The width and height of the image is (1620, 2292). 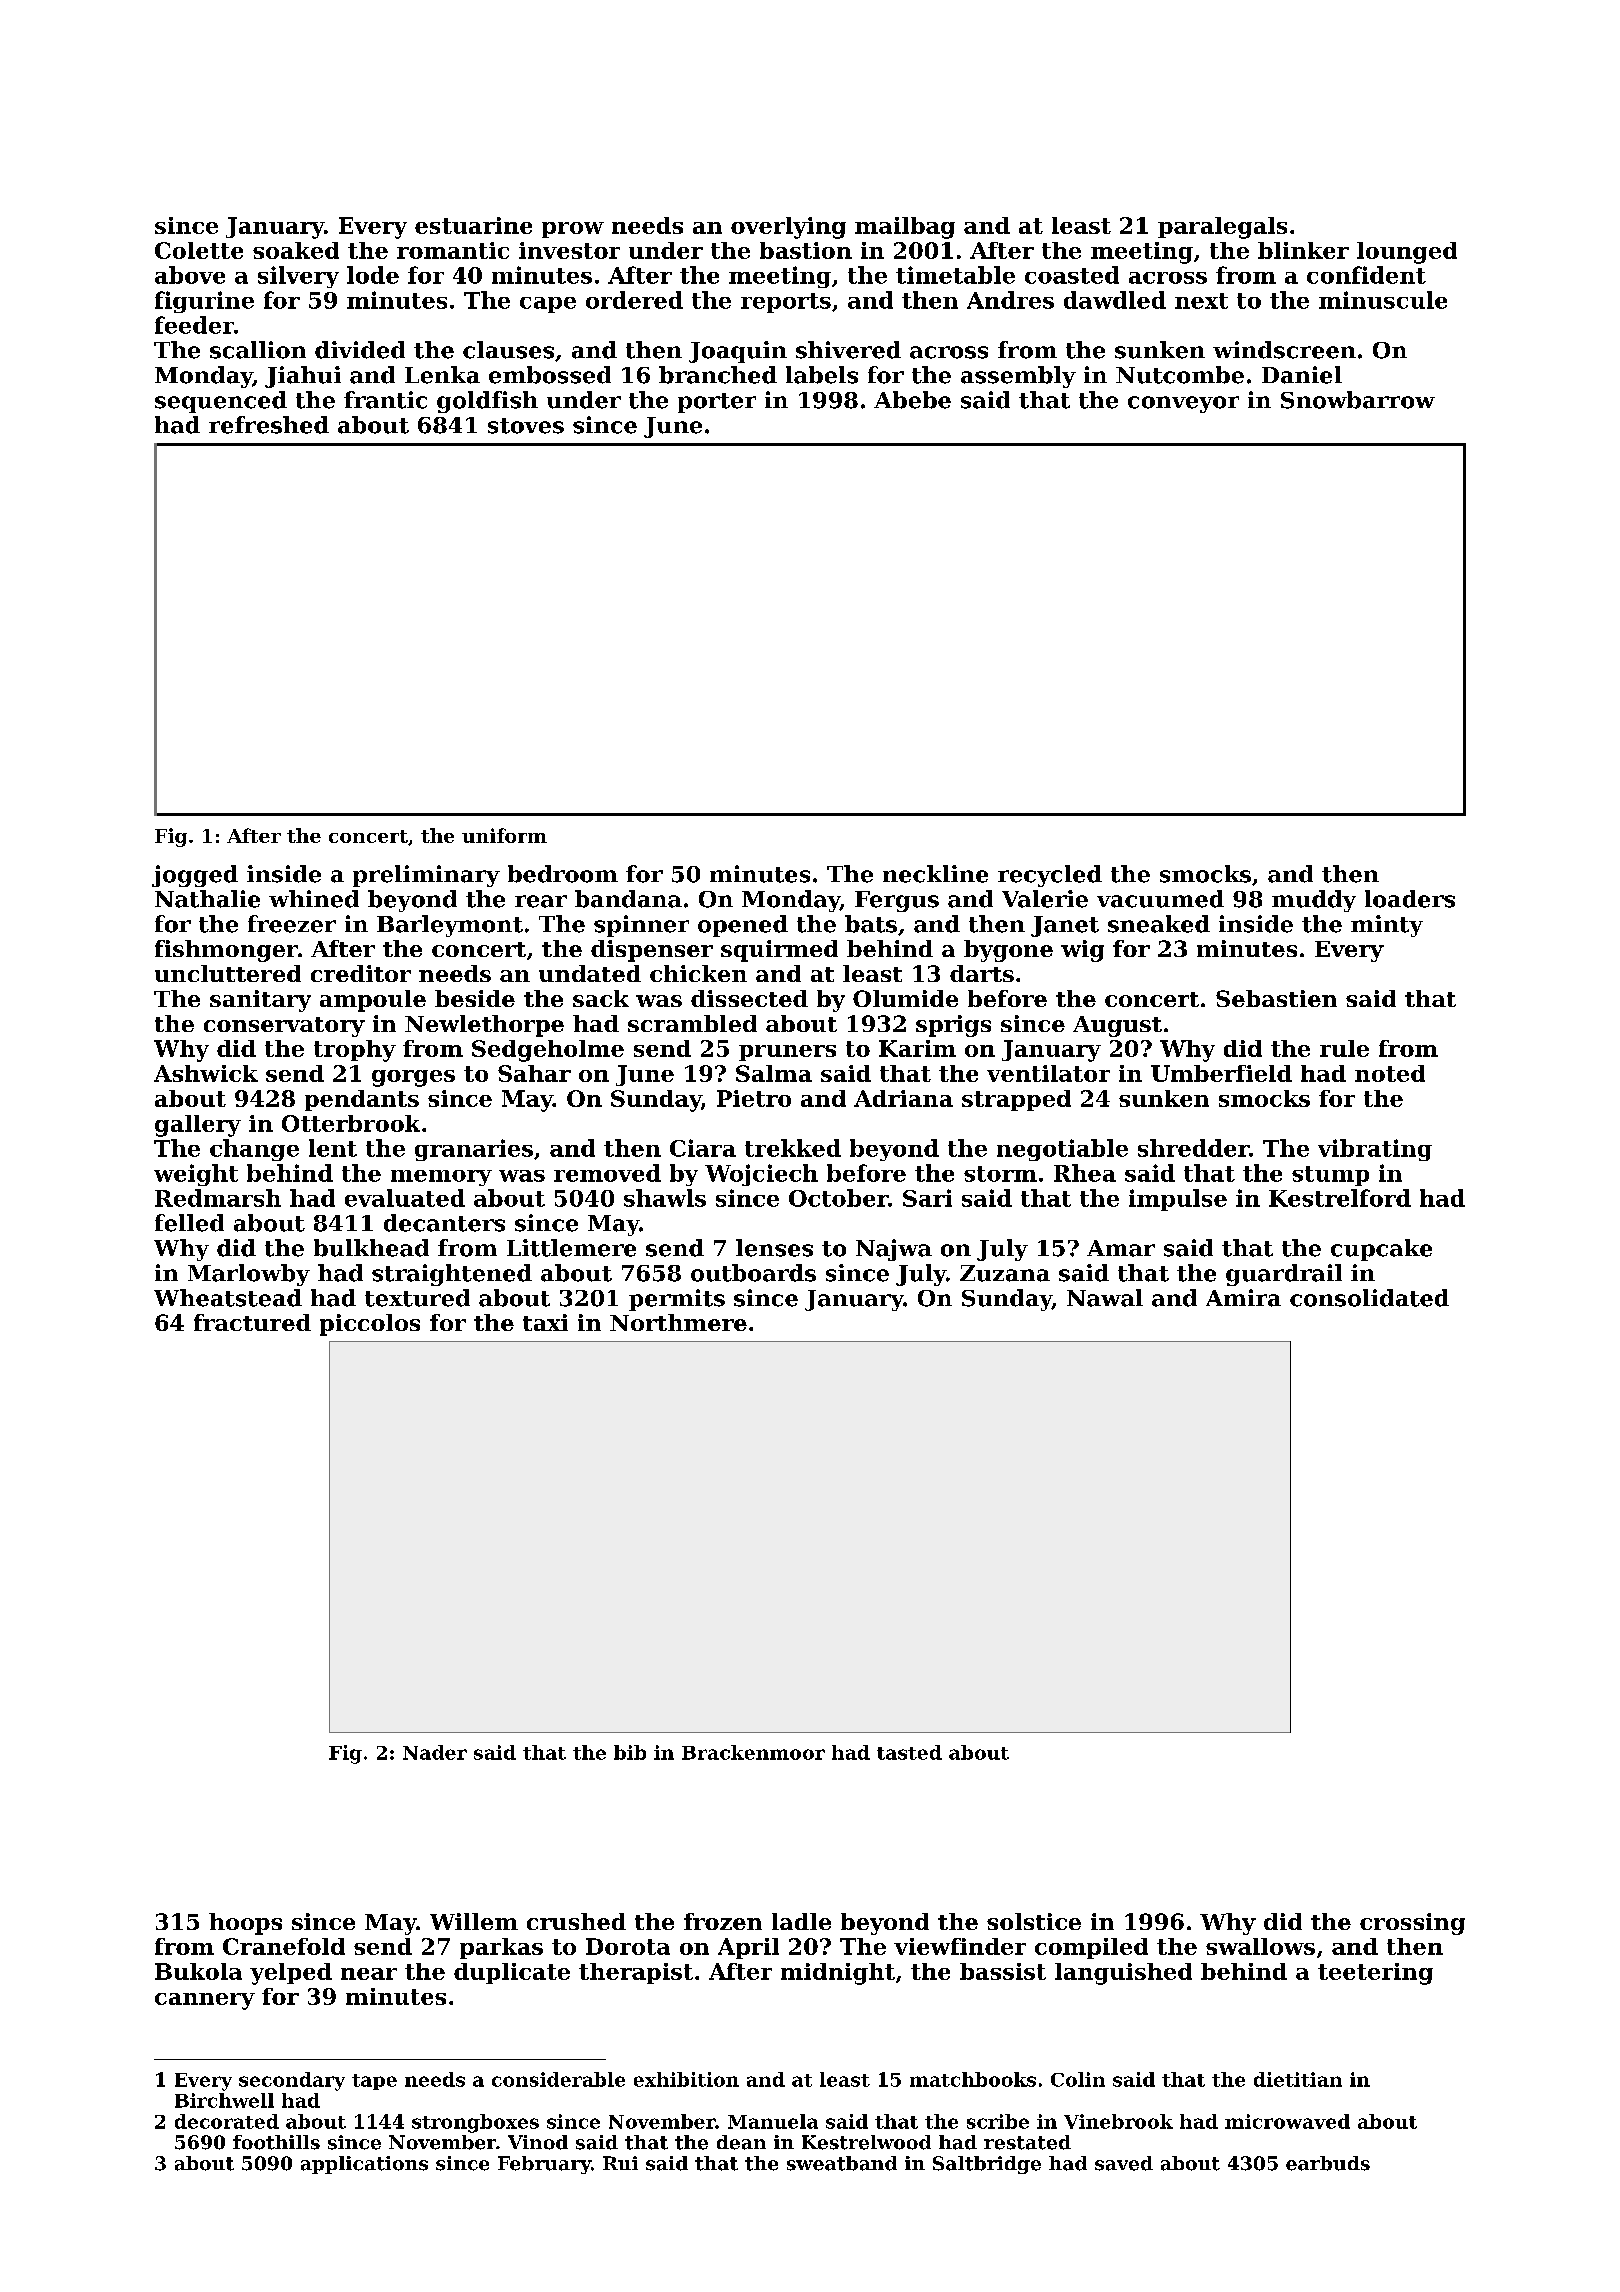 I want to click on strapped, so click(x=1016, y=1100).
